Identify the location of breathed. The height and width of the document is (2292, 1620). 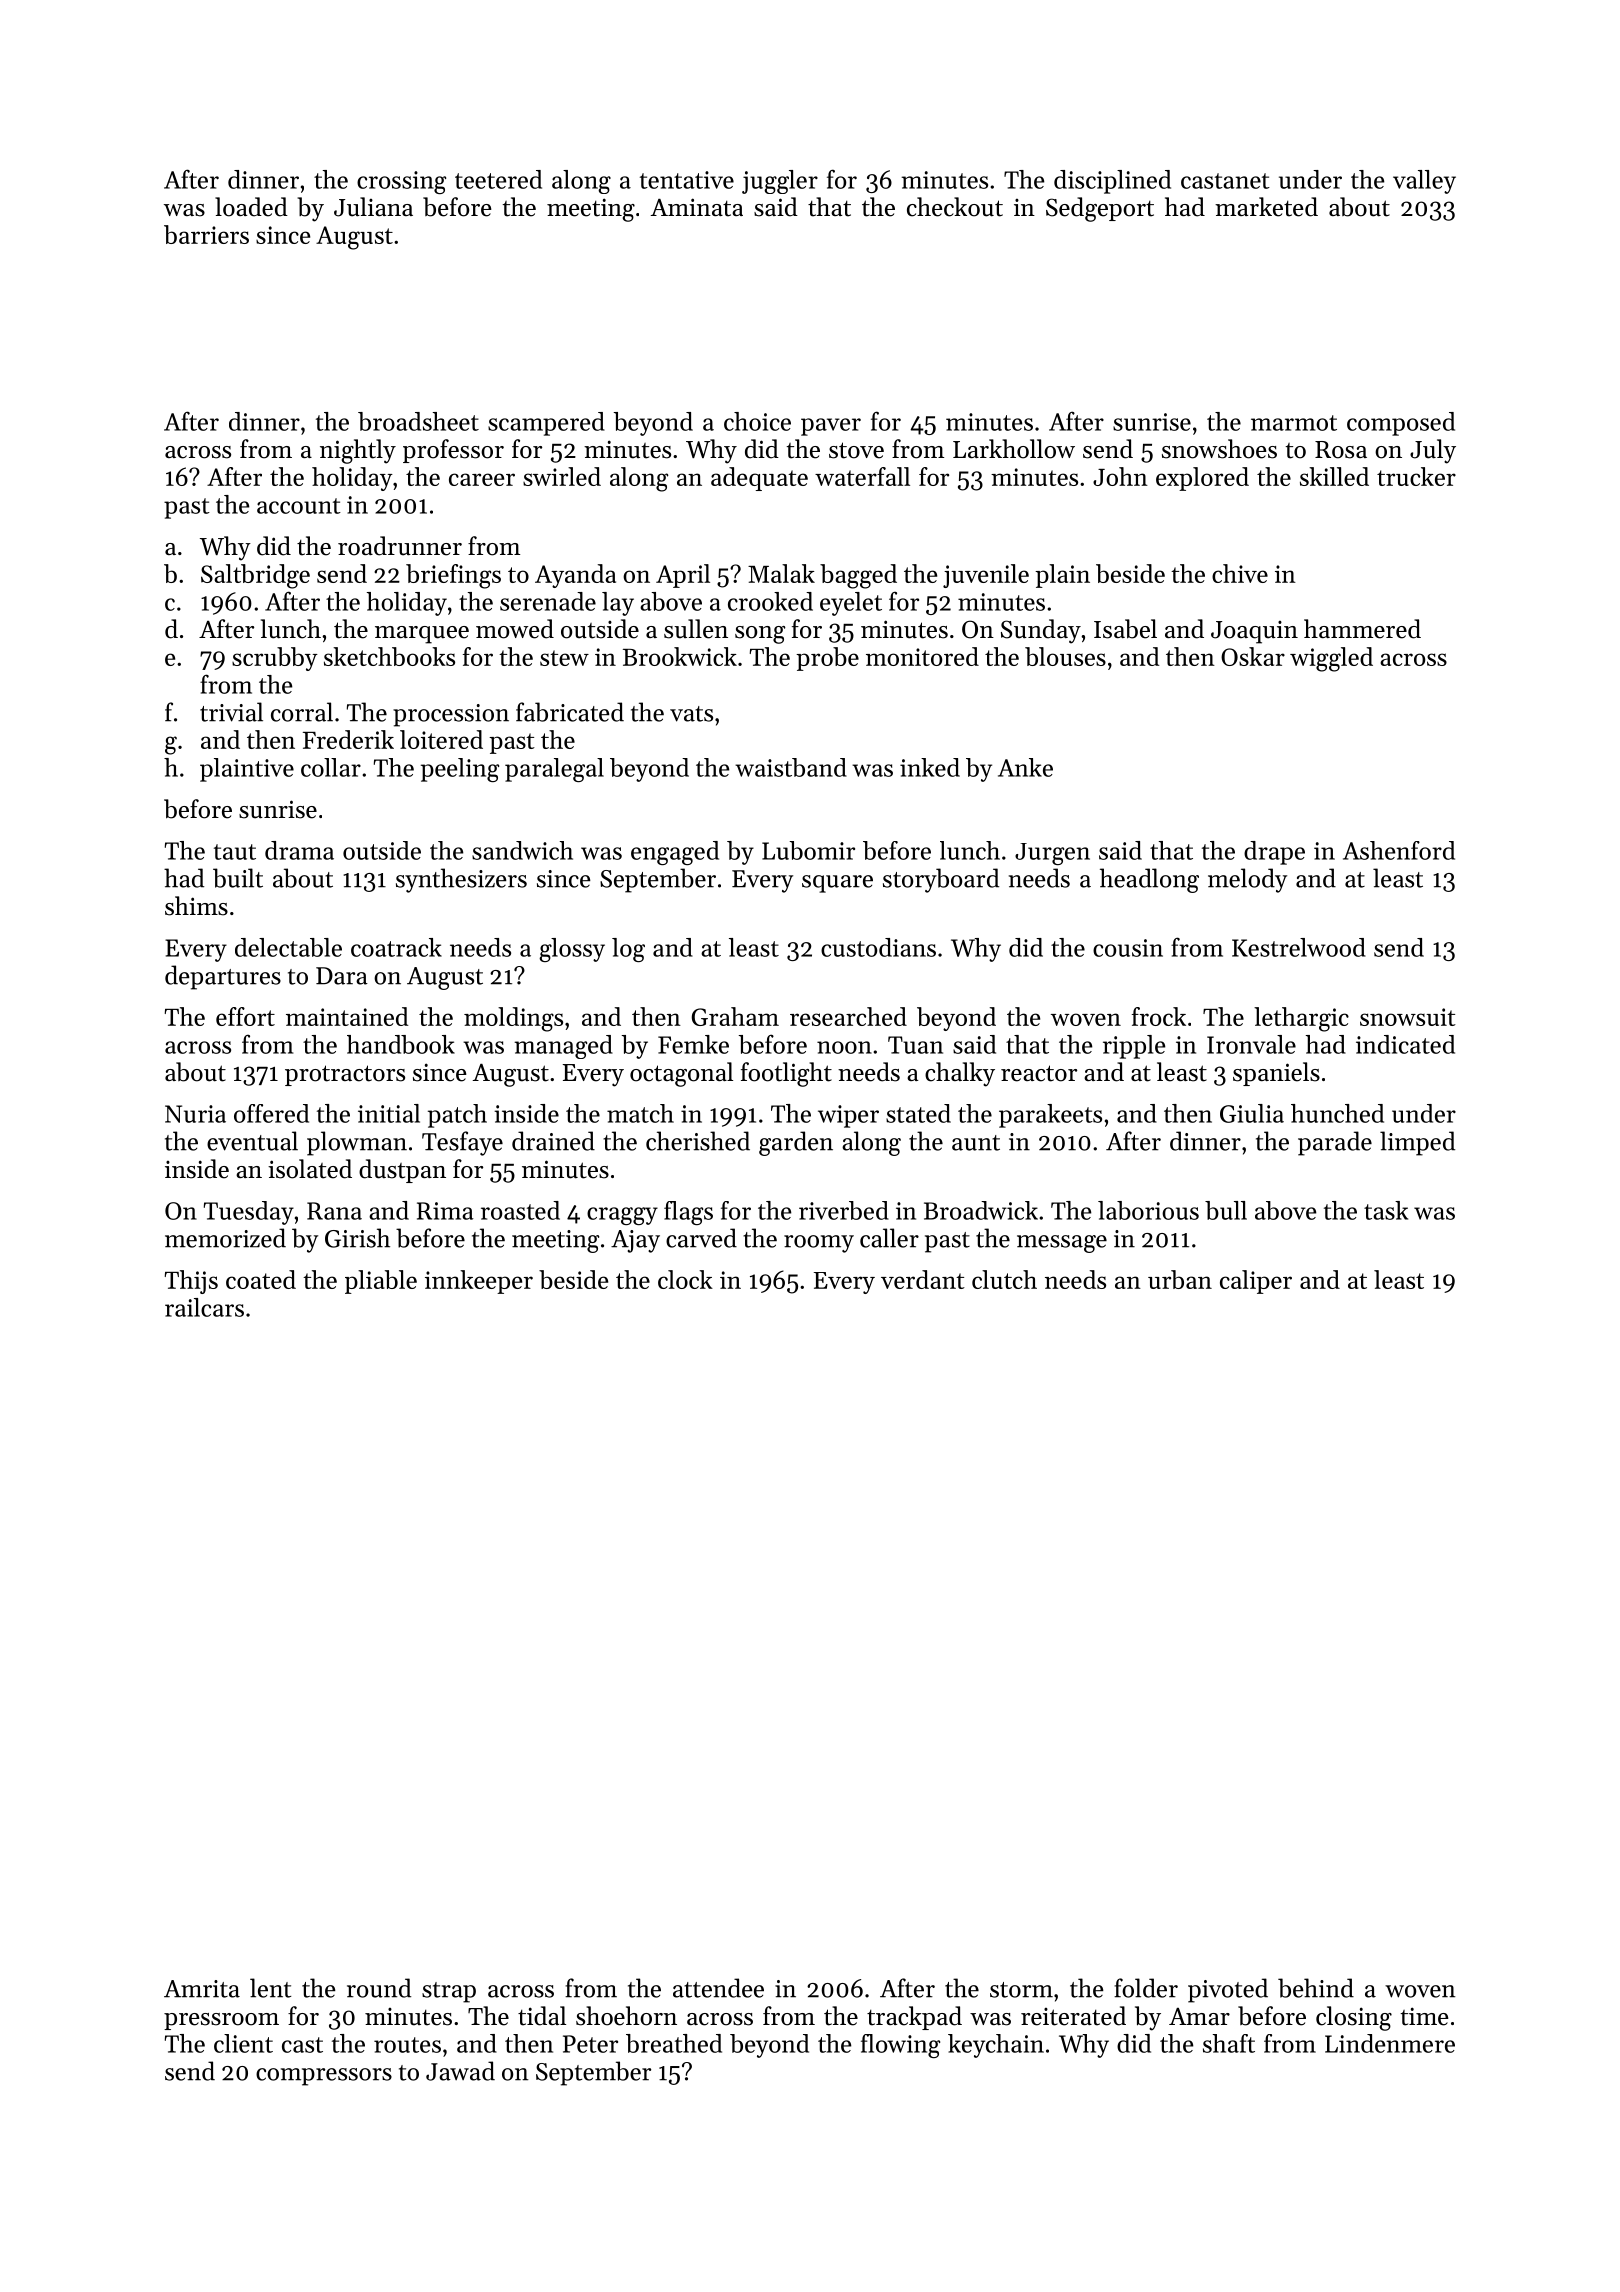
(674, 2043).
